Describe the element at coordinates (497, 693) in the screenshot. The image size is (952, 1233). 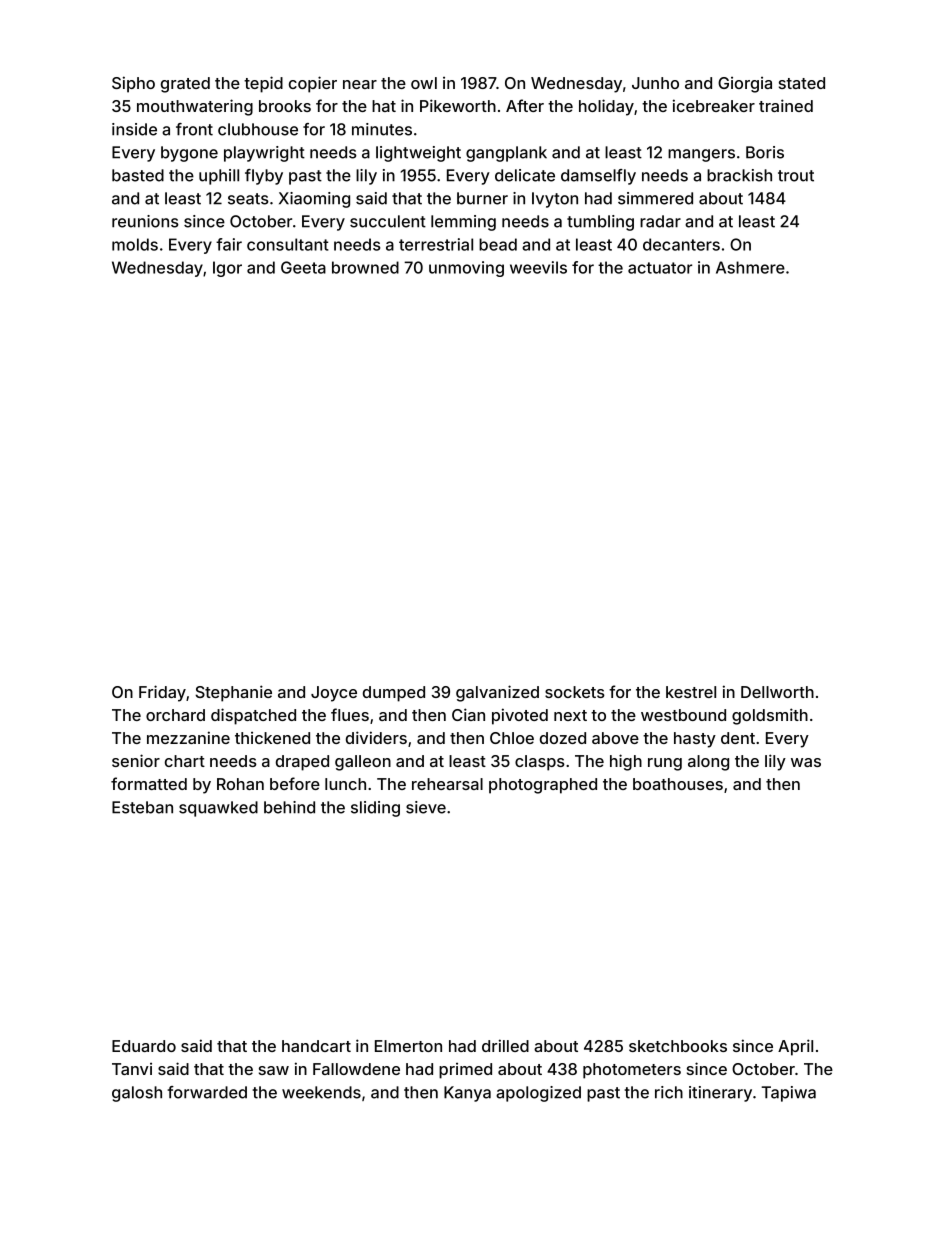
I see `galvanized` at that location.
